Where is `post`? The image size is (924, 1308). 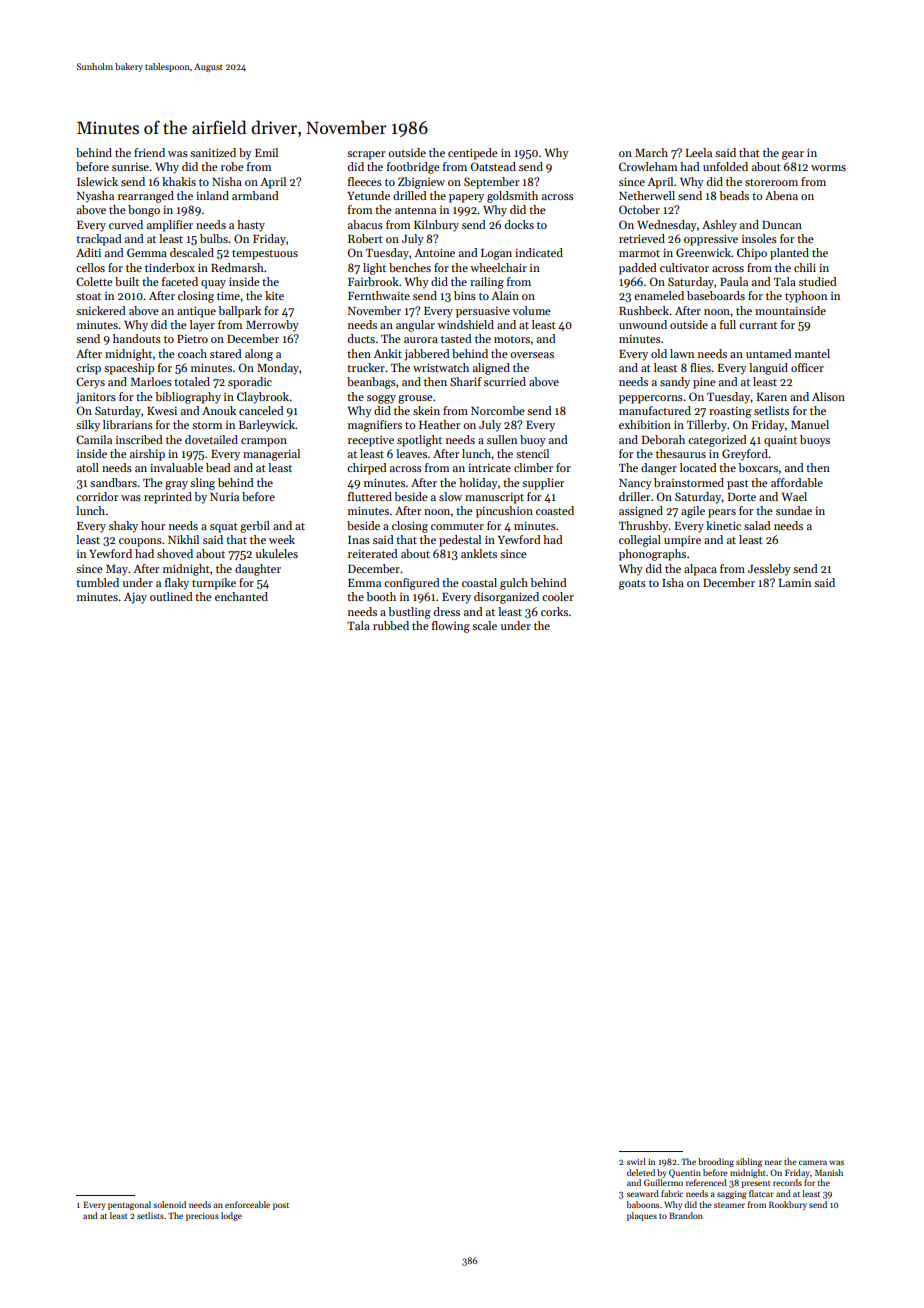
post is located at coordinates (281, 1206).
